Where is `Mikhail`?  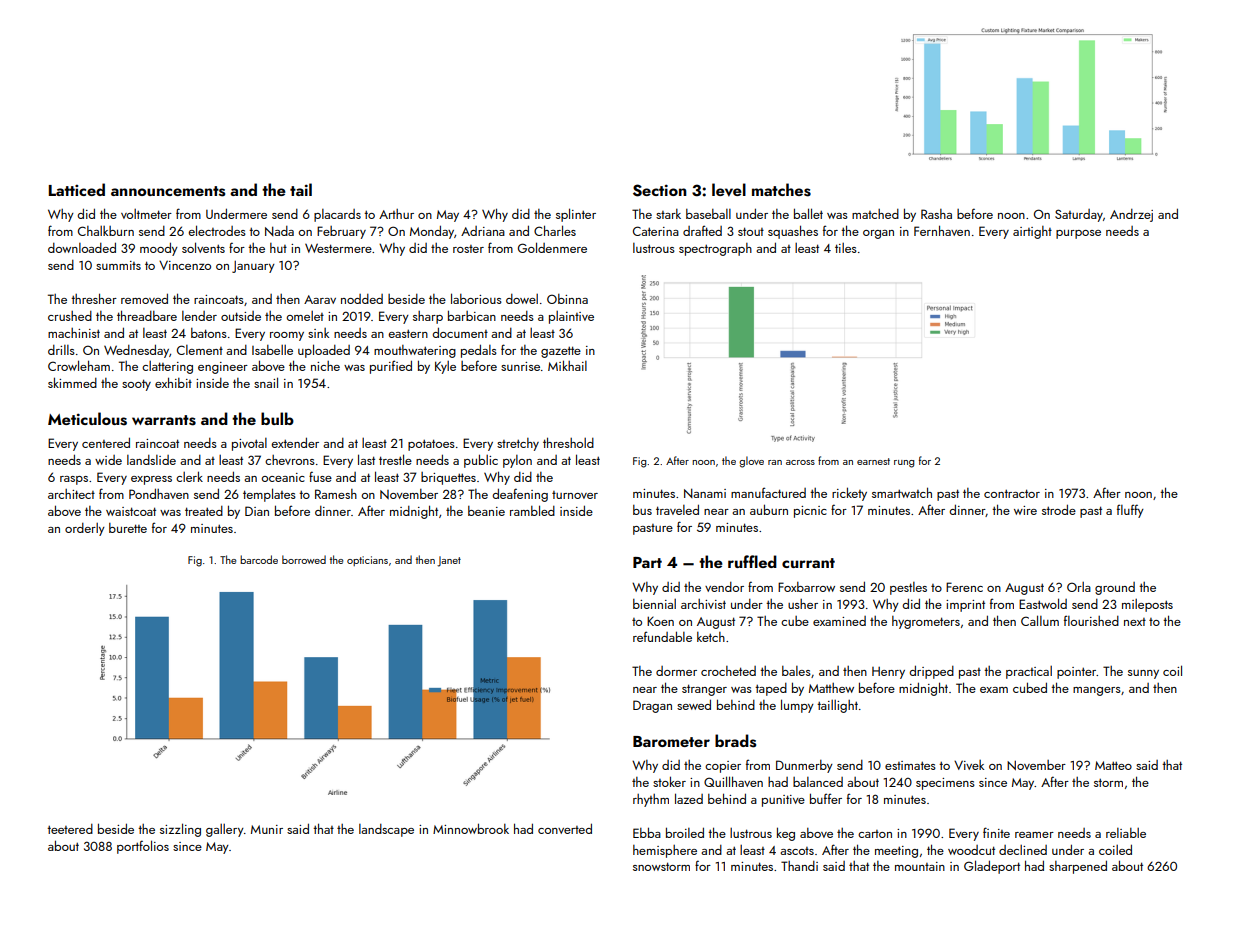
Mikhail is located at coordinates (567, 365).
